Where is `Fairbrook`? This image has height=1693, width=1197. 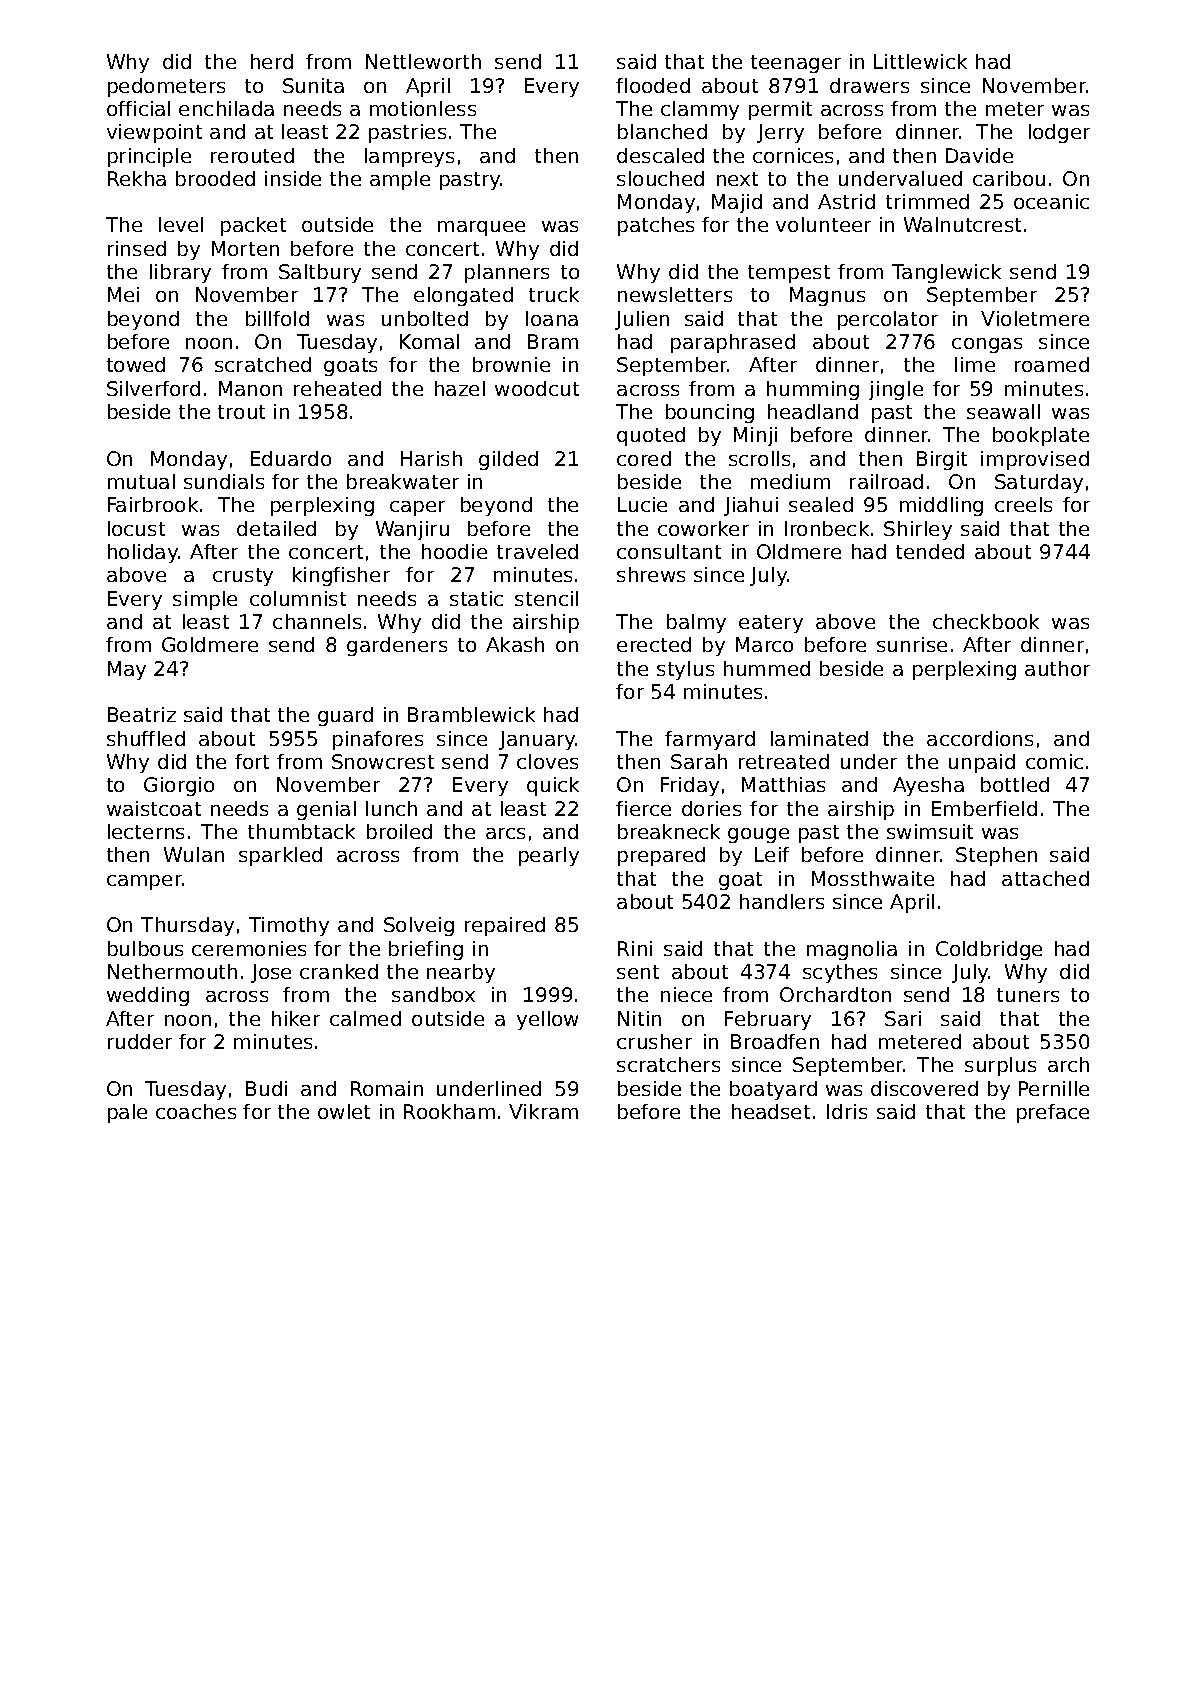 Fairbrook is located at coordinates (153, 504).
